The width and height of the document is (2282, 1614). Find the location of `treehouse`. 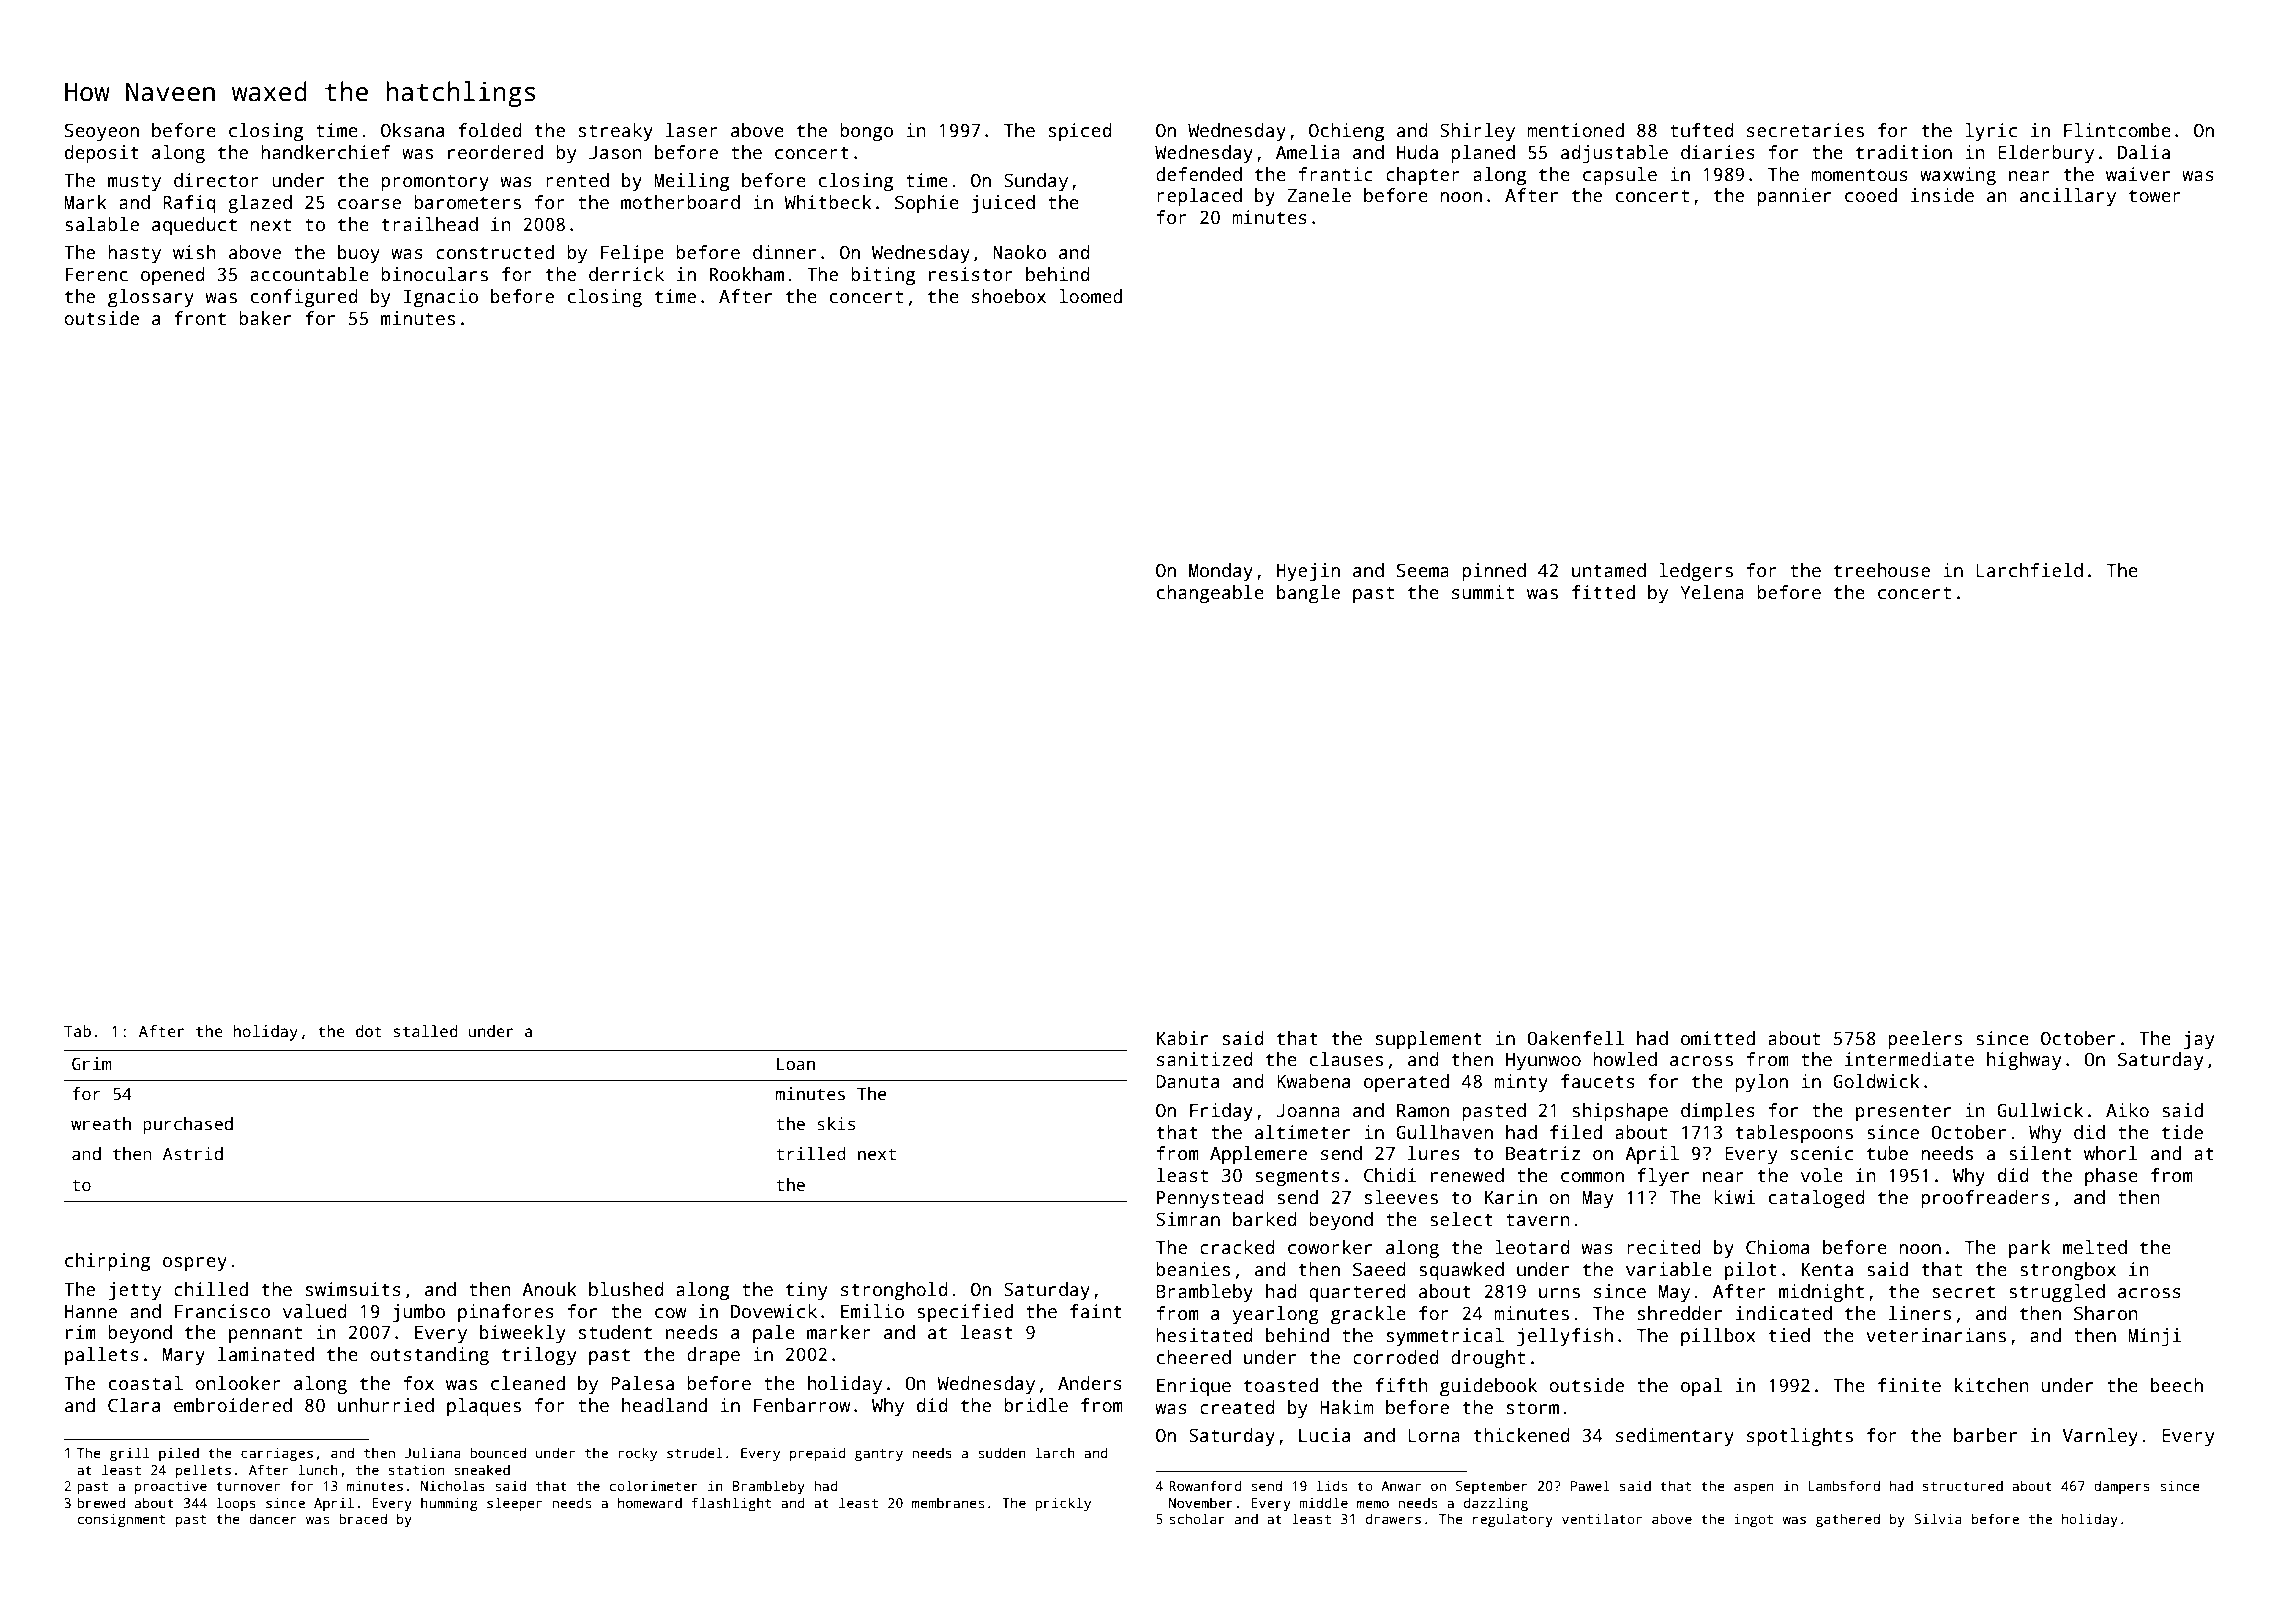

treehouse is located at coordinates (1882, 570).
